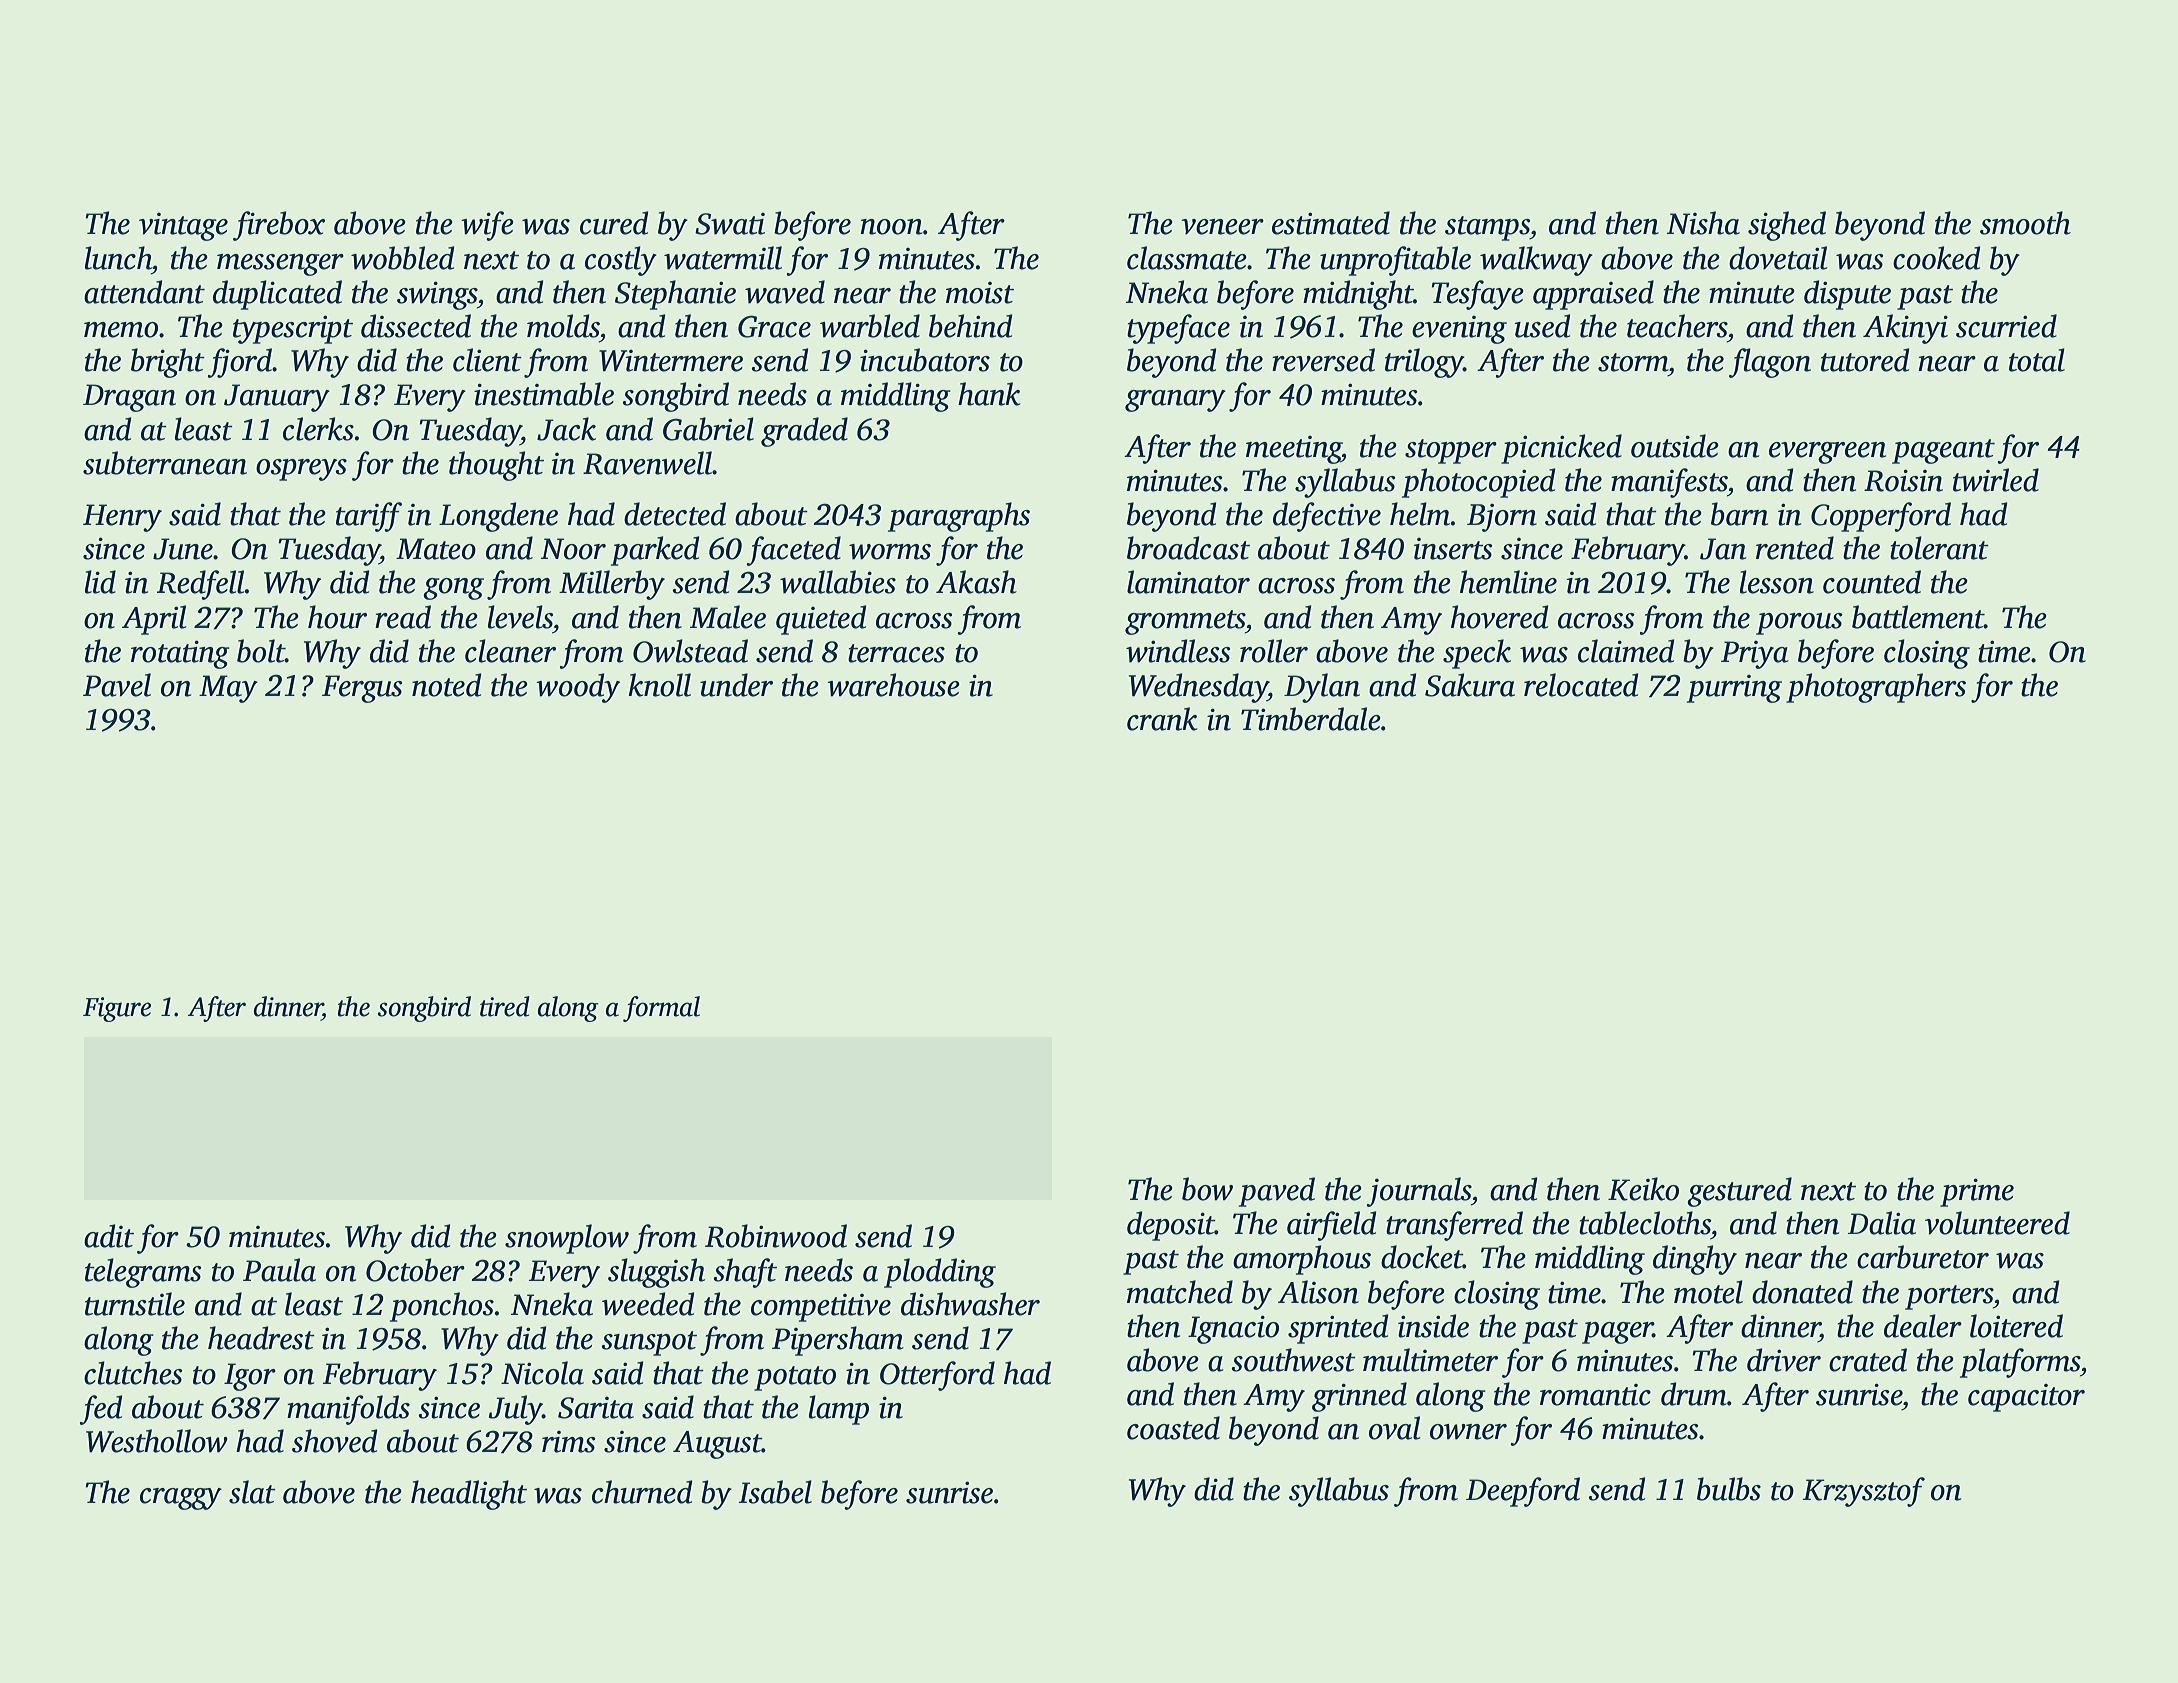  Describe the element at coordinates (279, 226) in the screenshot. I see `firebox` at that location.
